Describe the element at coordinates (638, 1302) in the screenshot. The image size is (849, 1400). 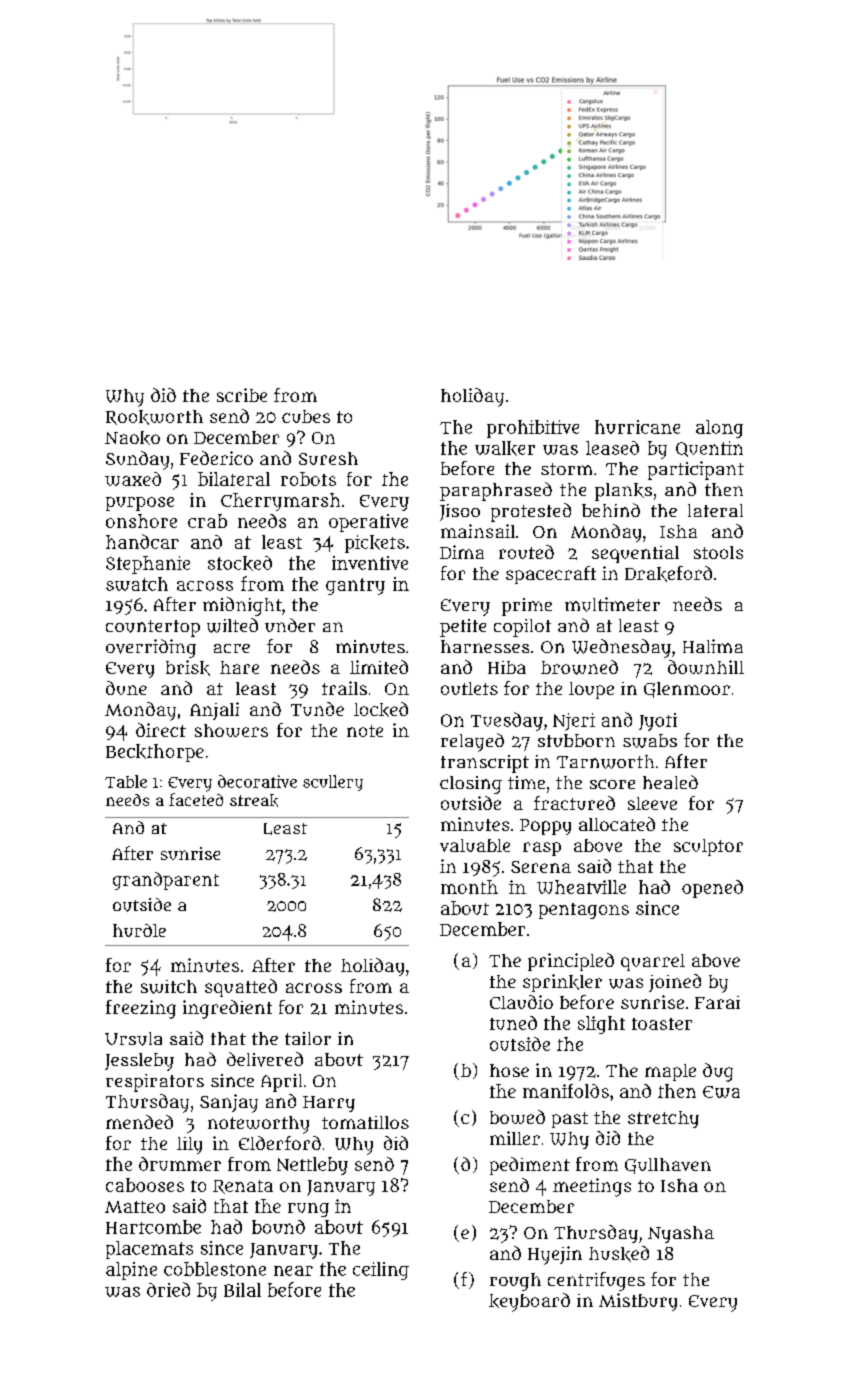
I see `Mistbury` at that location.
